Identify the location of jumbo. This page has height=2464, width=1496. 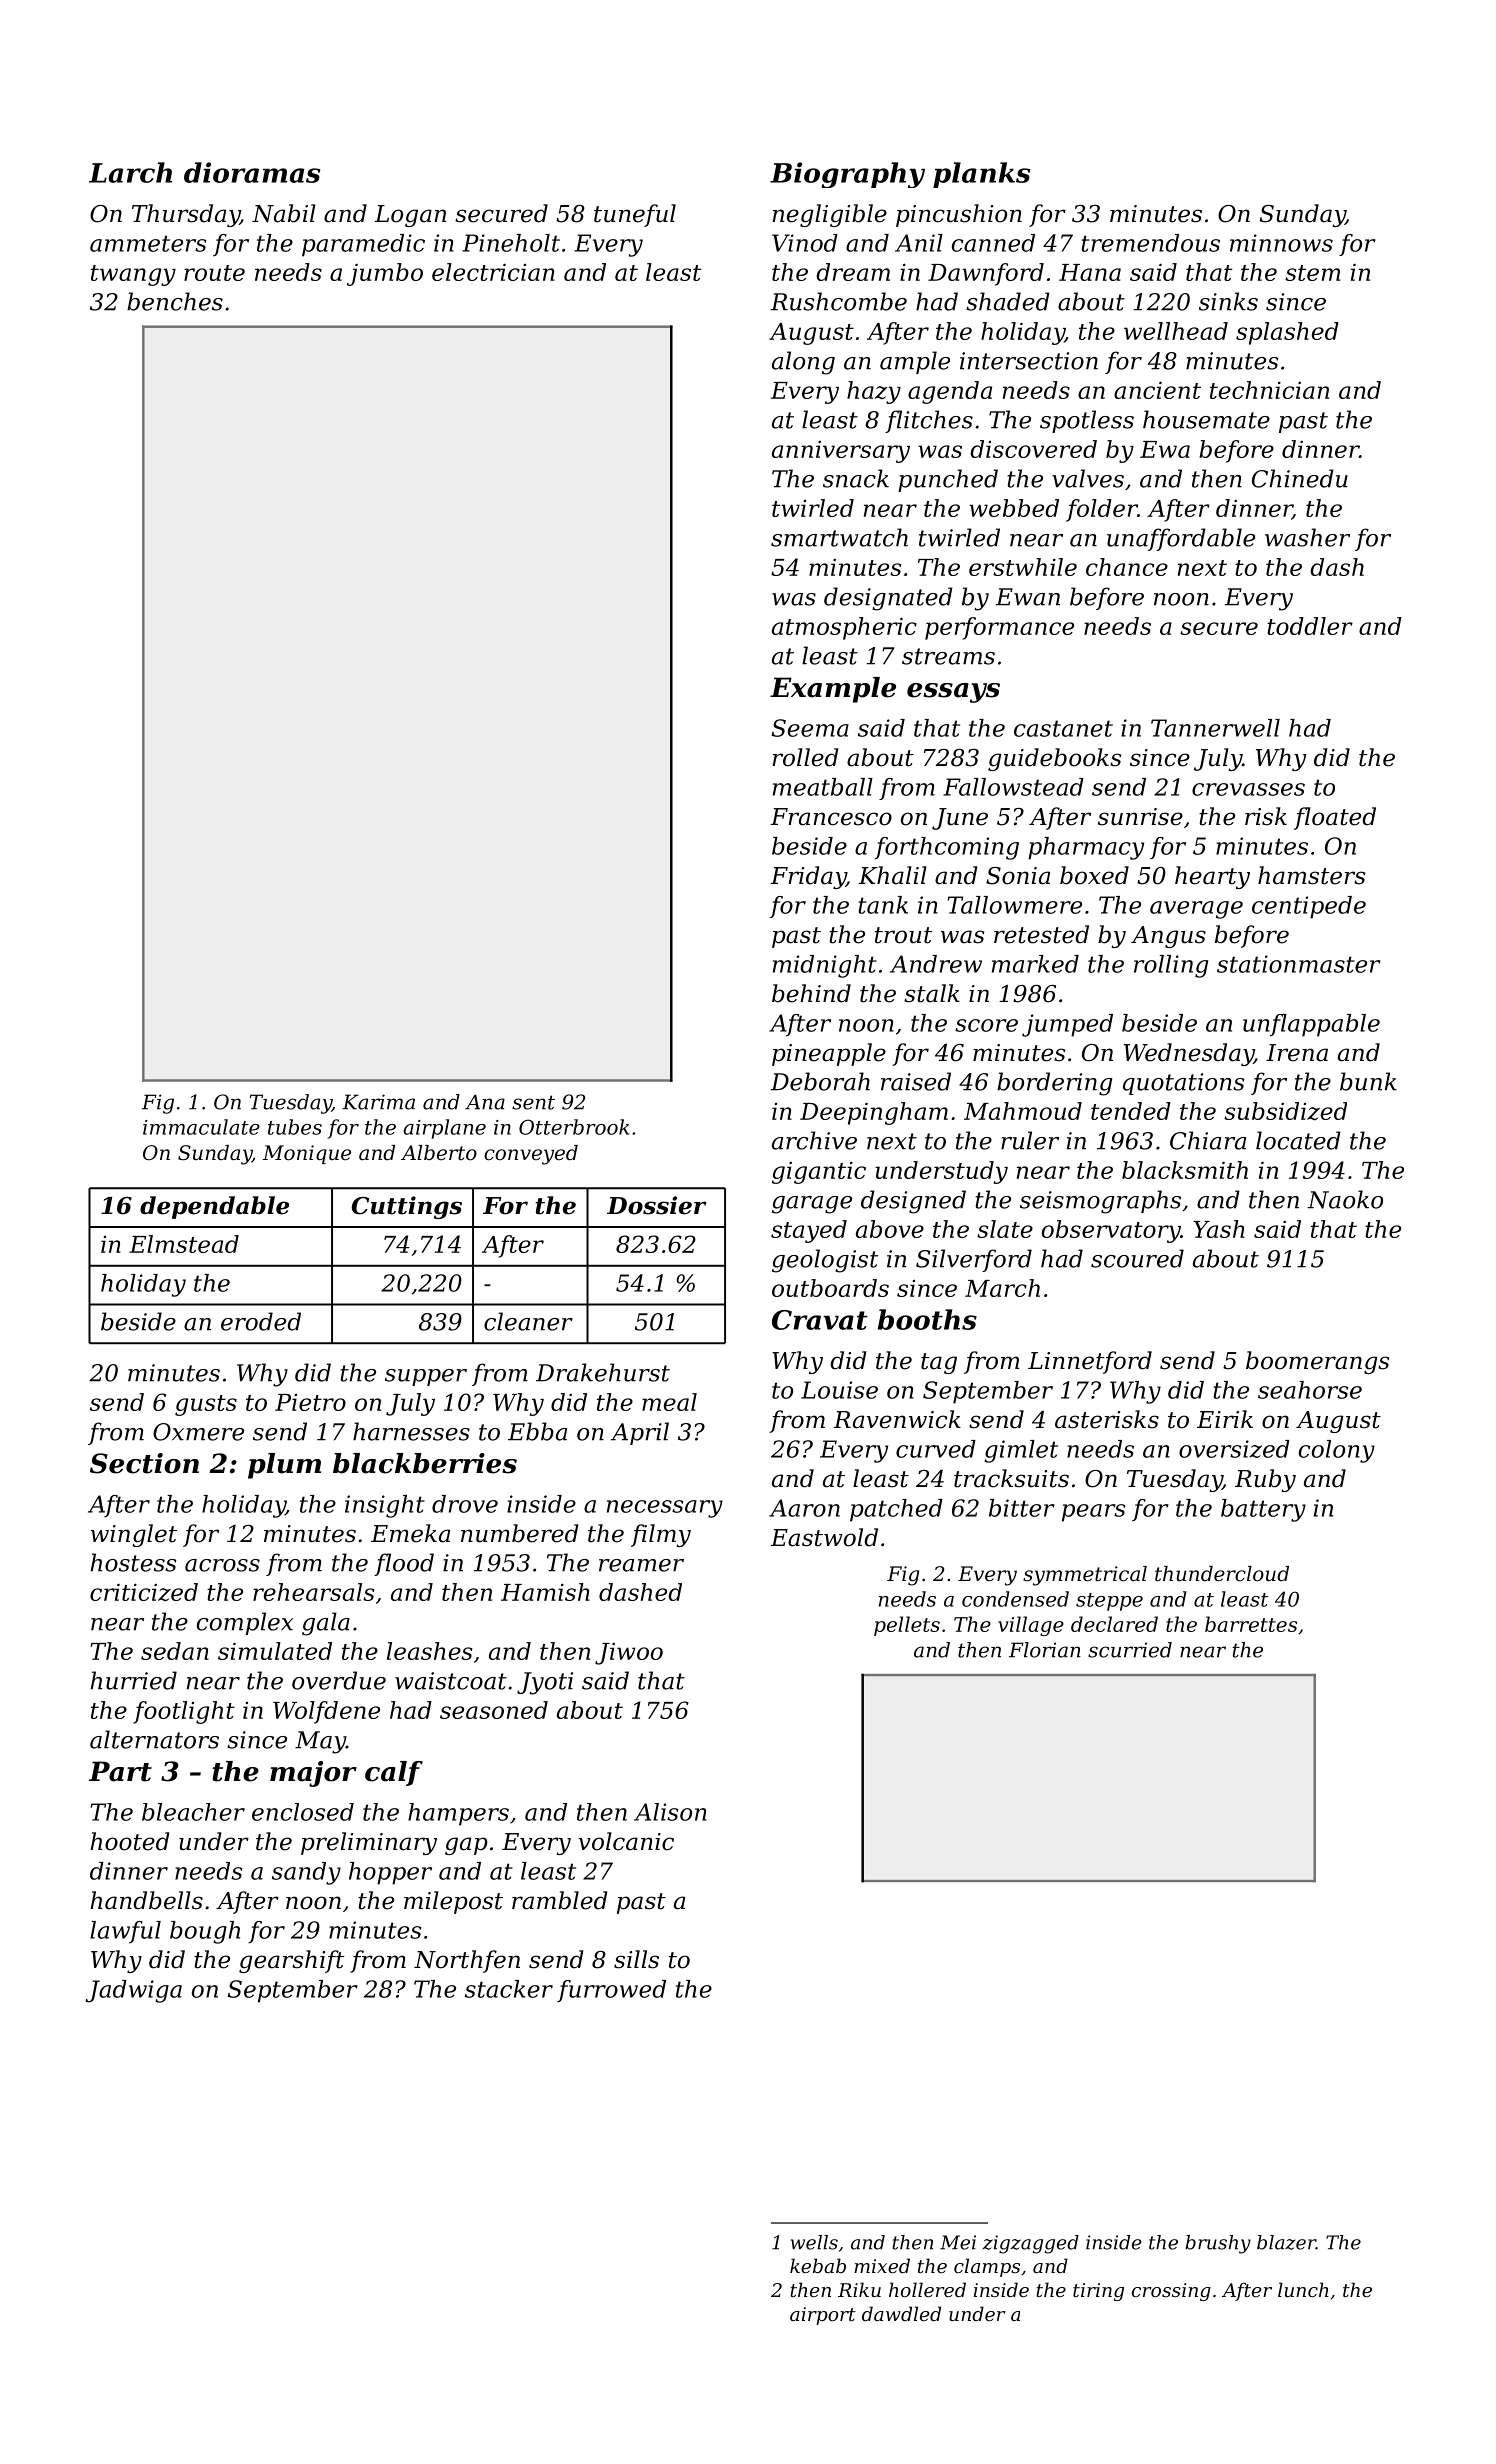
(385, 274).
